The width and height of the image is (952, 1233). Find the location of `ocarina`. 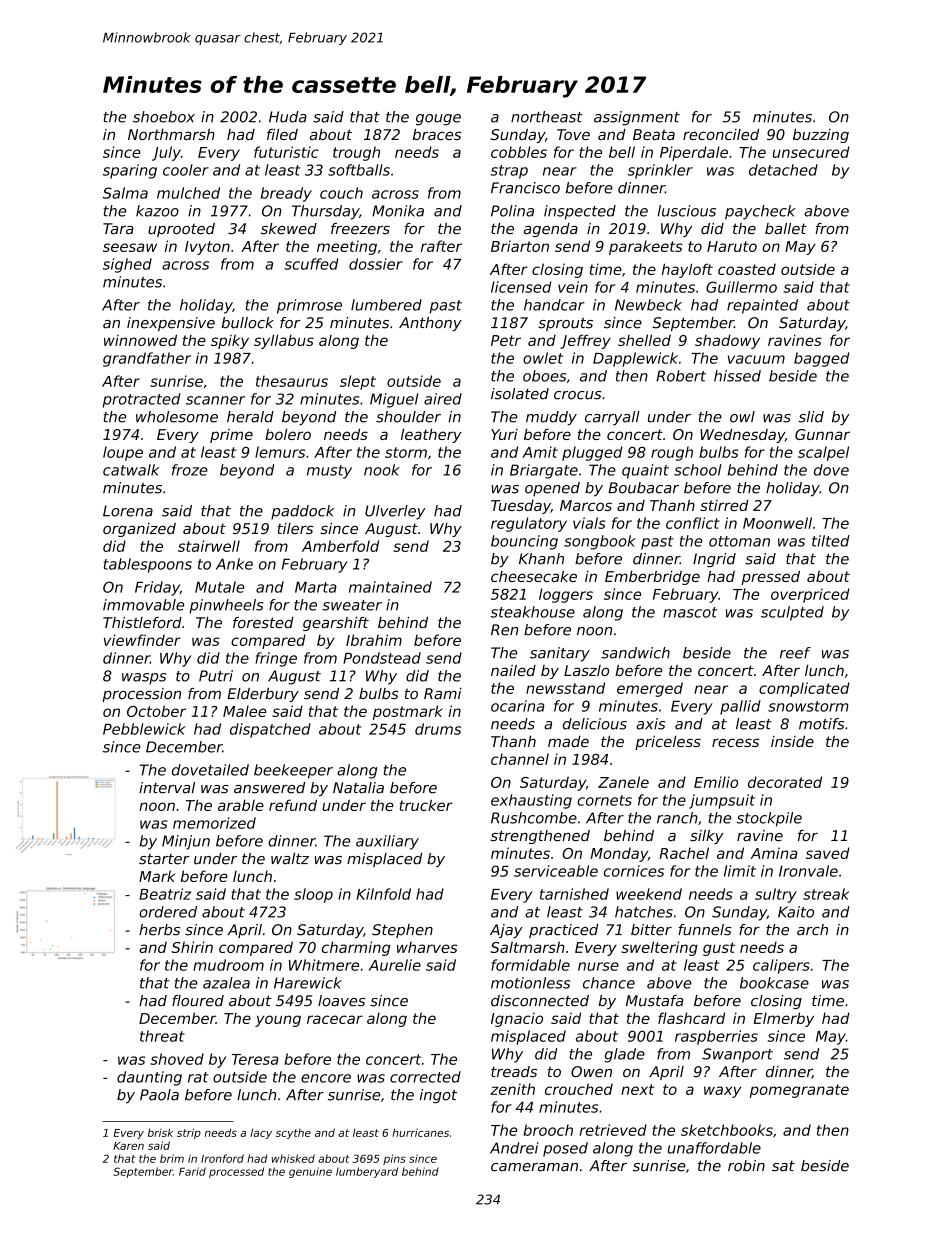

ocarina is located at coordinates (517, 706).
